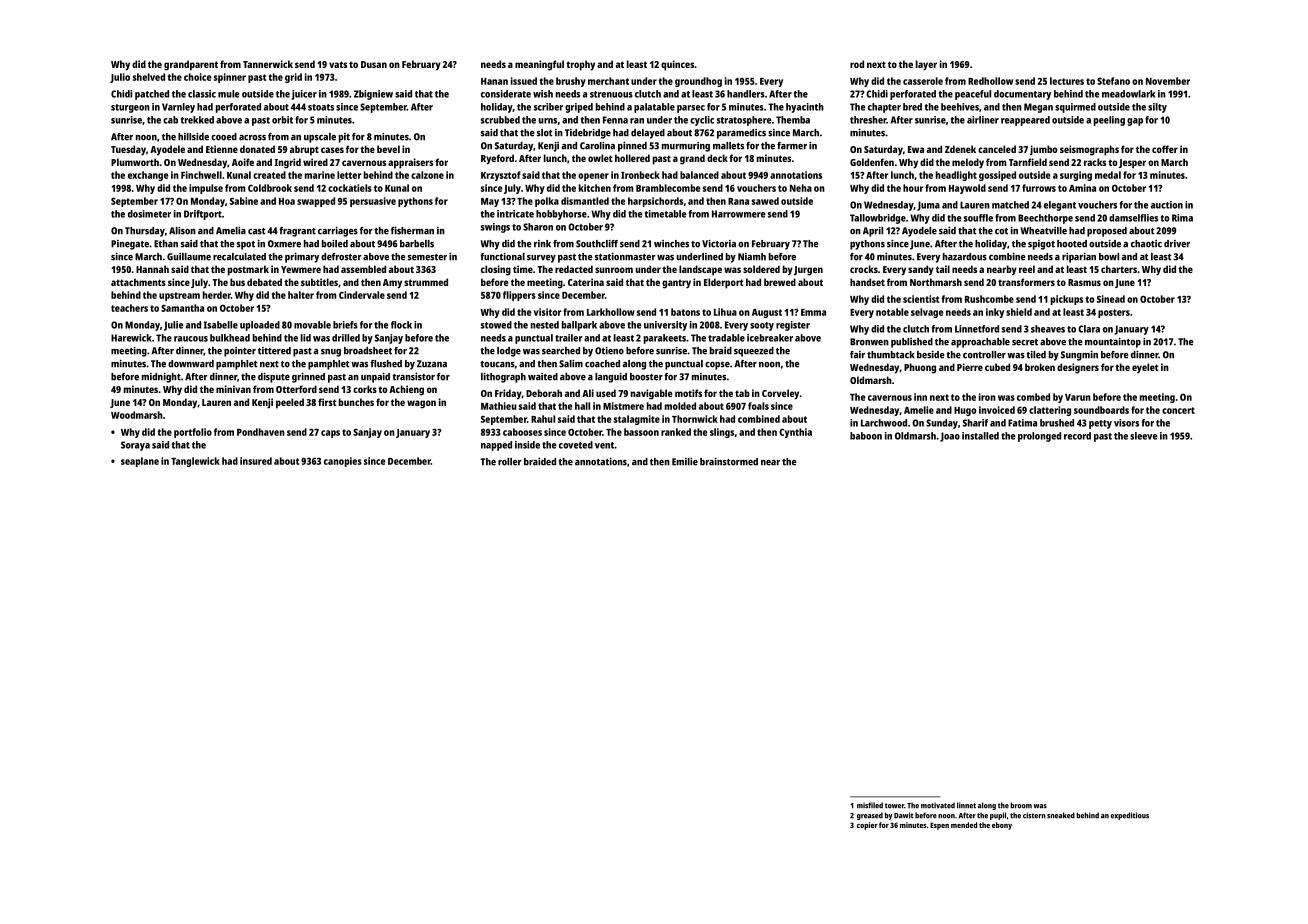 This screenshot has width=1308, height=924. I want to click on concert, so click(1178, 410).
